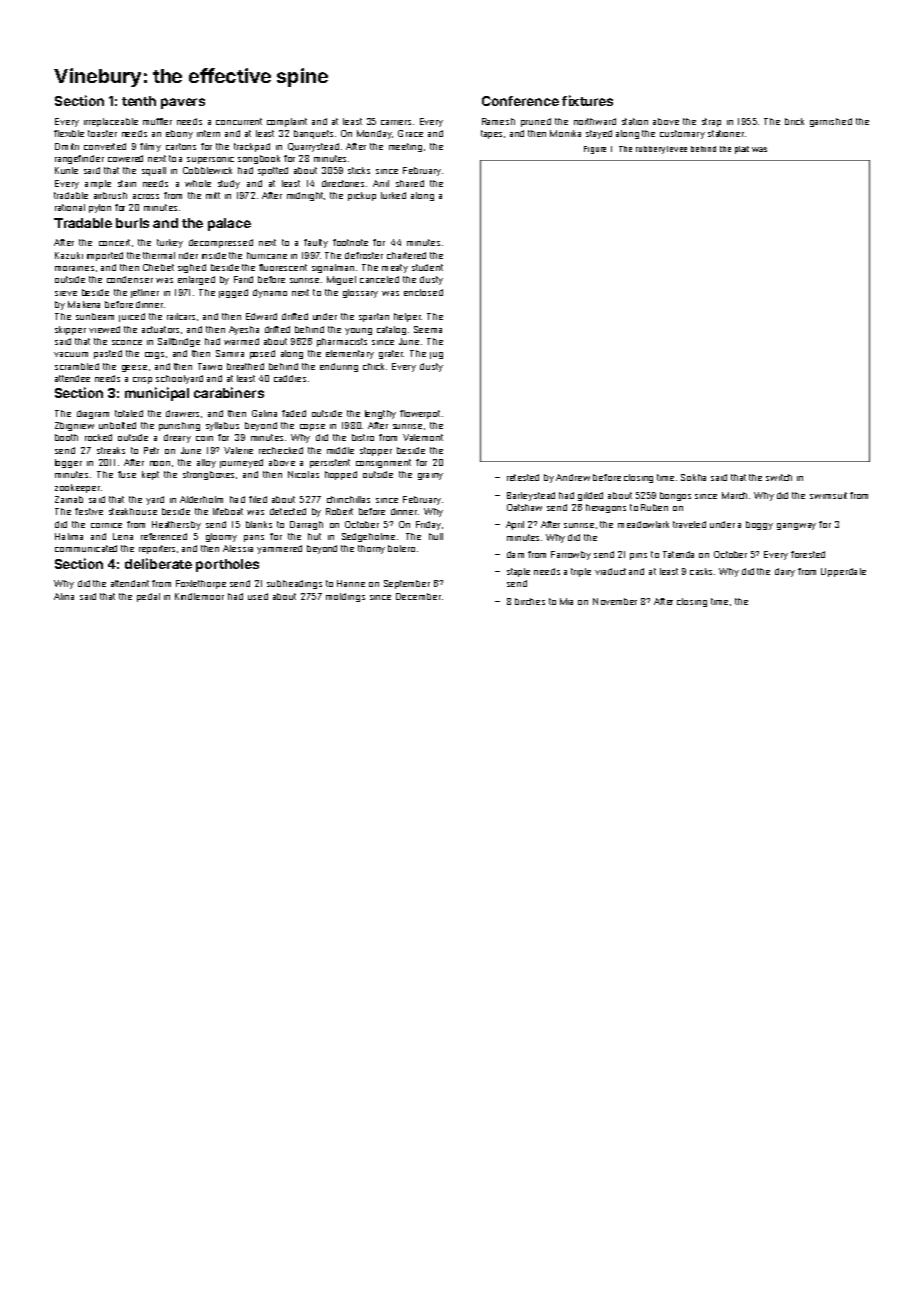 This screenshot has width=924, height=1308. What do you see at coordinates (491, 134) in the screenshot?
I see `tapes` at bounding box center [491, 134].
